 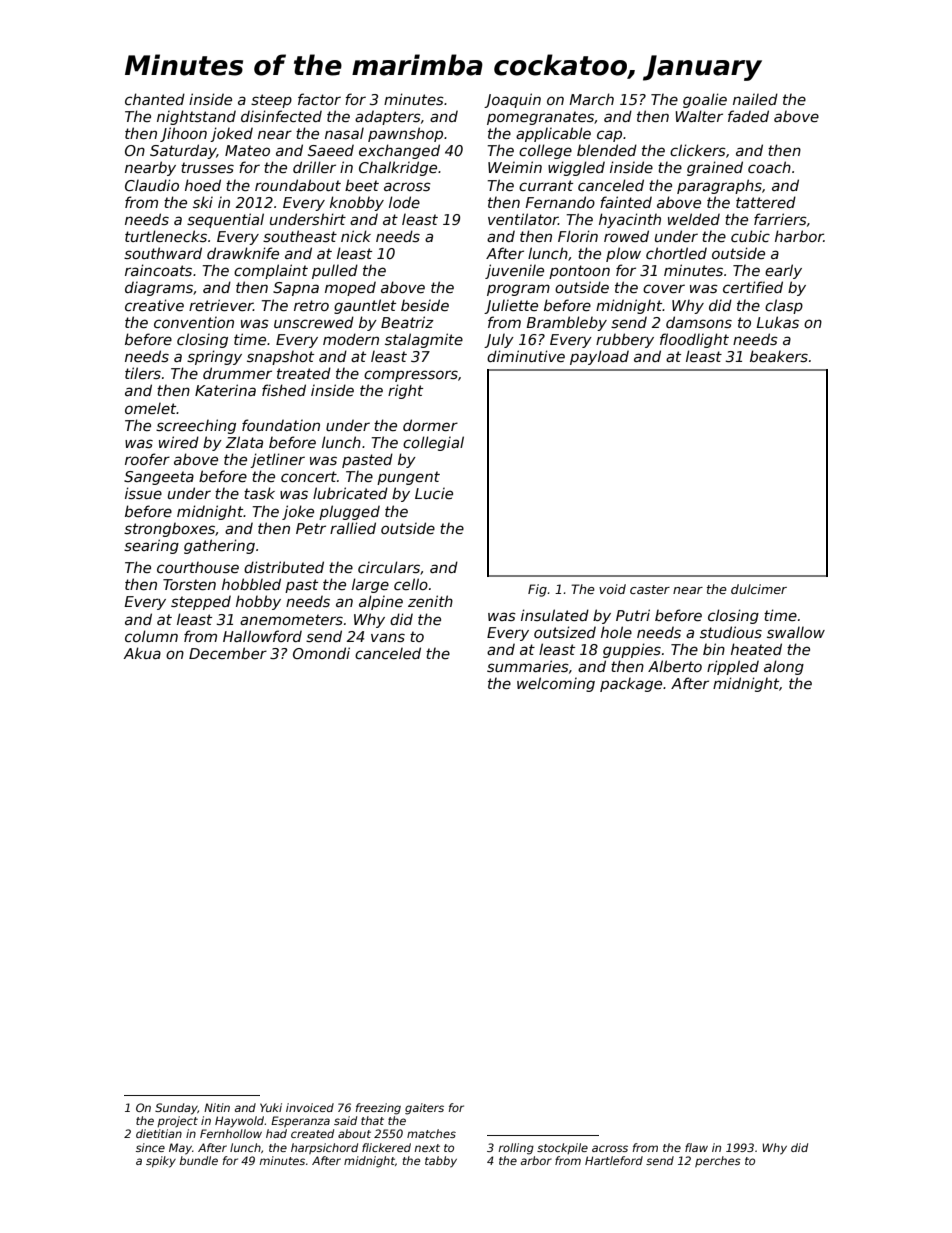 I want to click on package, so click(x=631, y=685).
